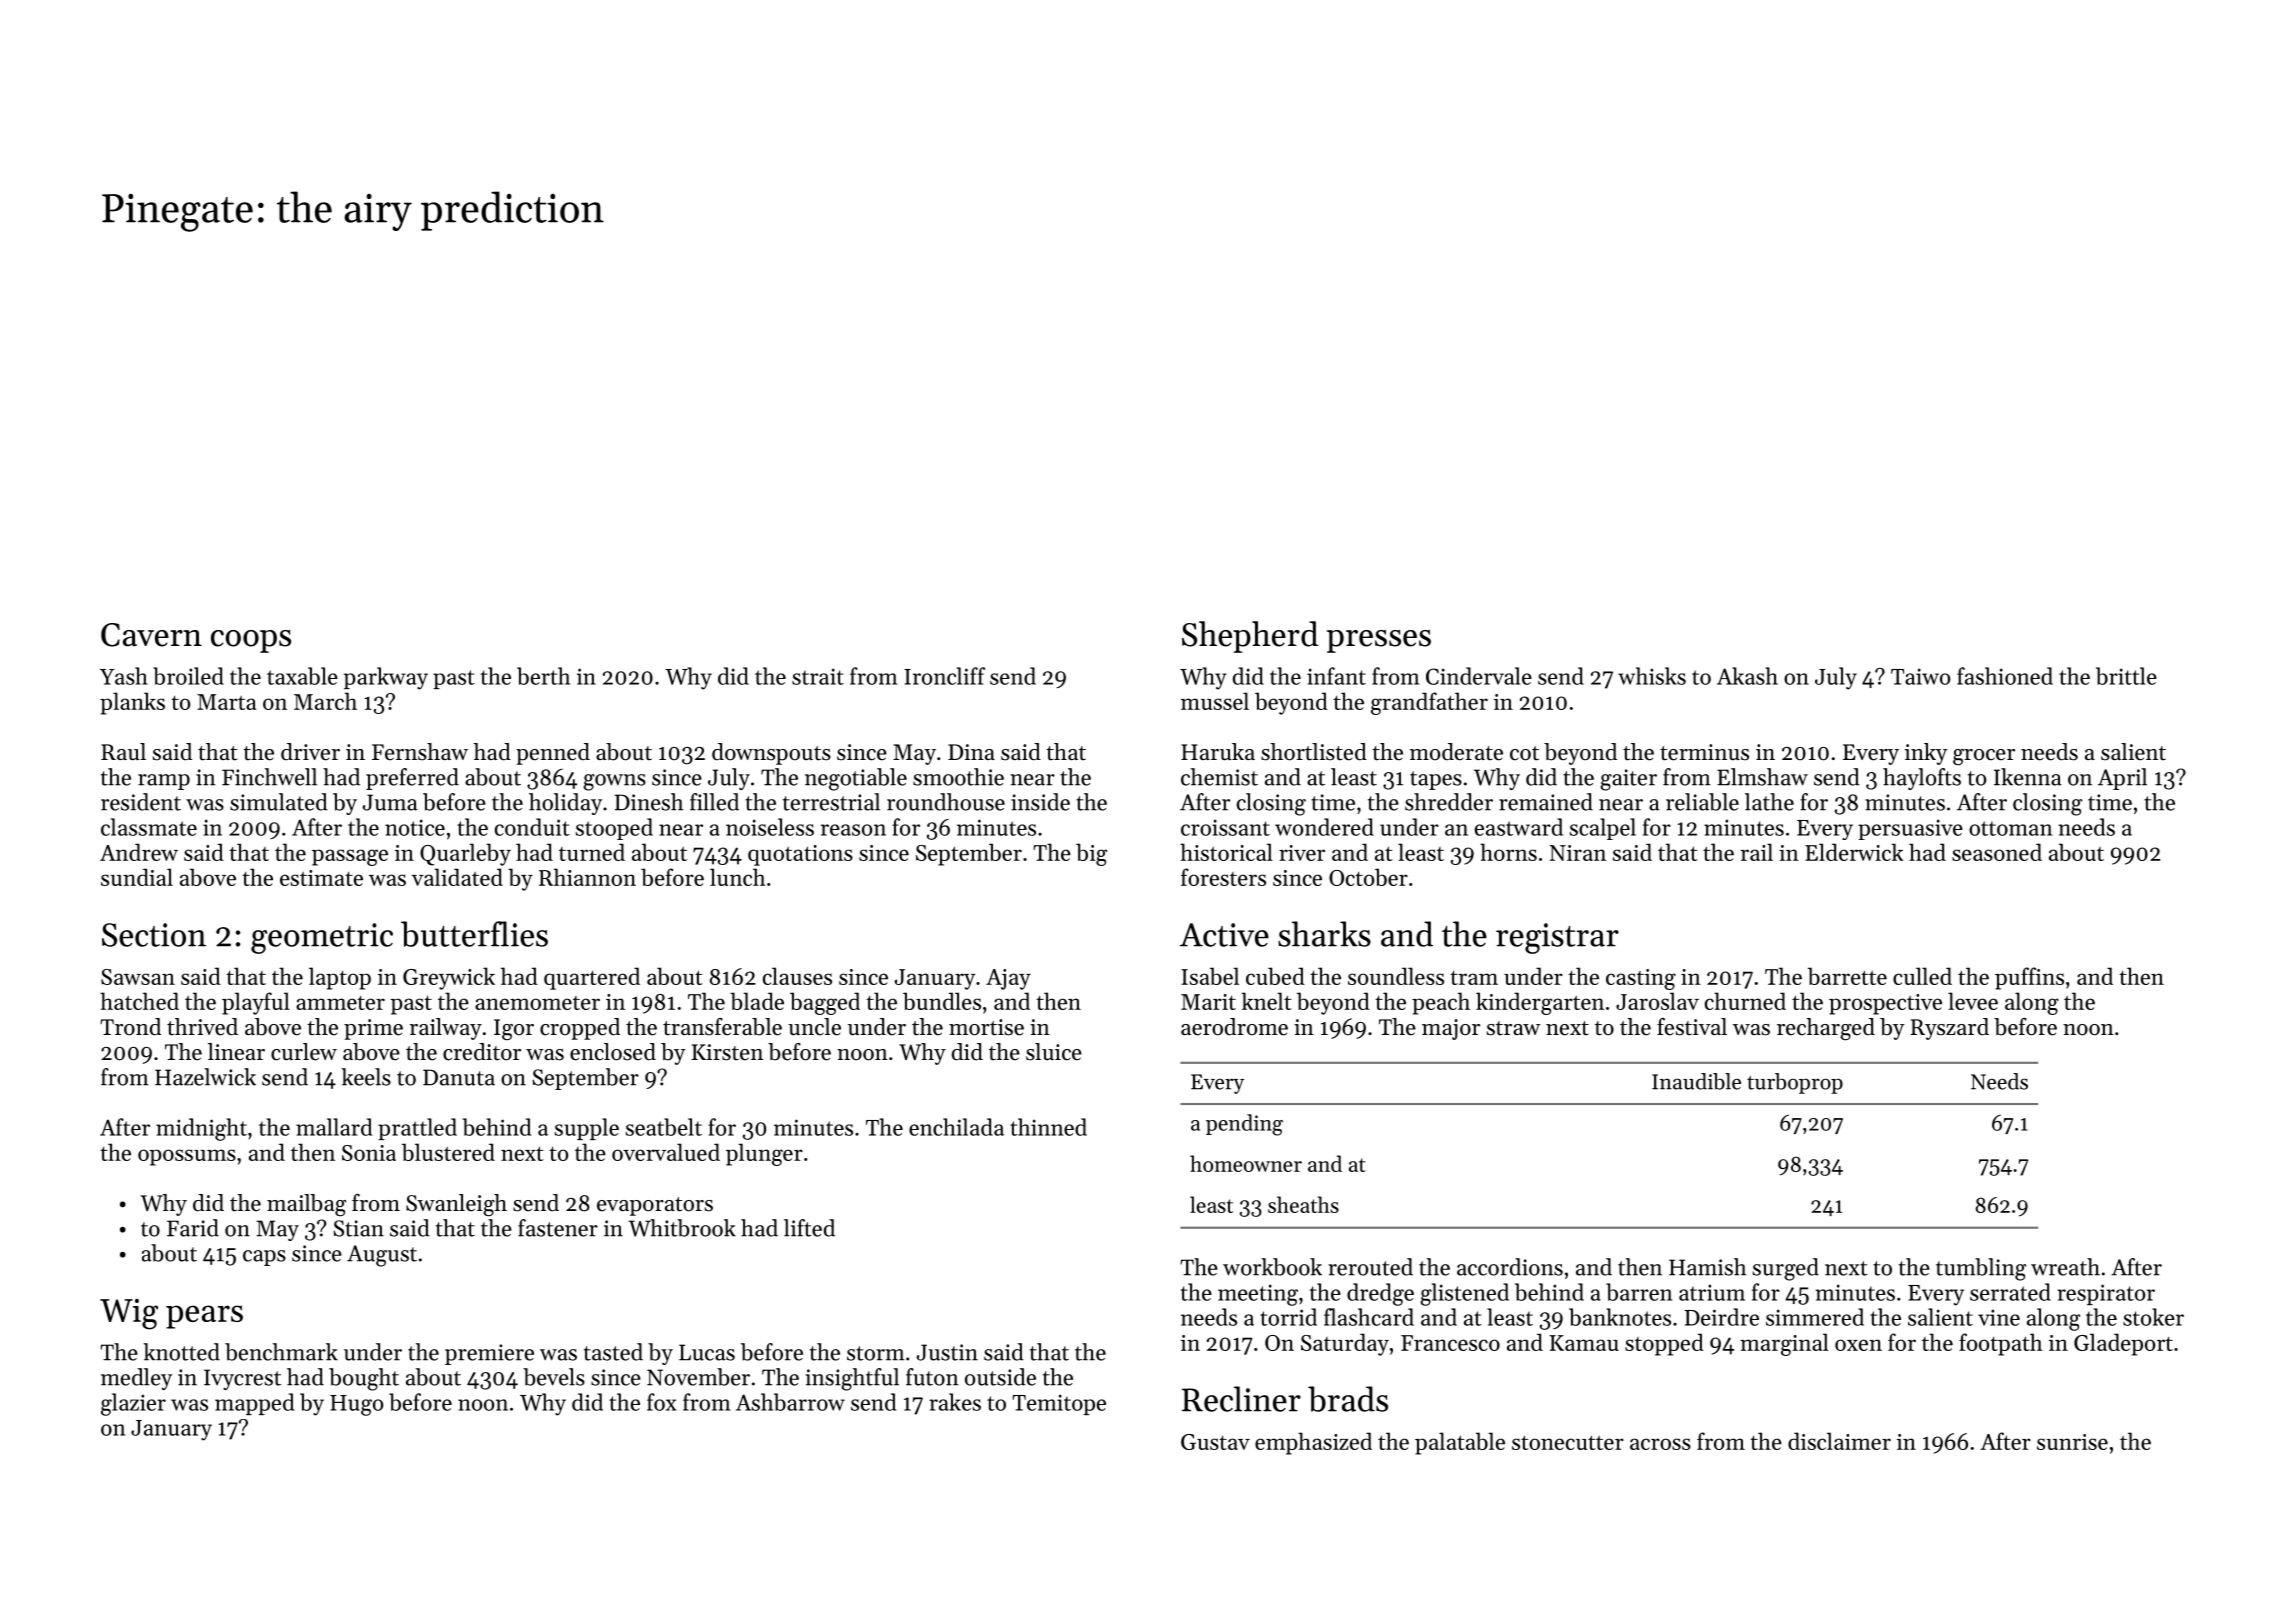 This screenshot has width=2292, height=1620. Describe the element at coordinates (356, 1405) in the screenshot. I see `Hugo` at that location.
